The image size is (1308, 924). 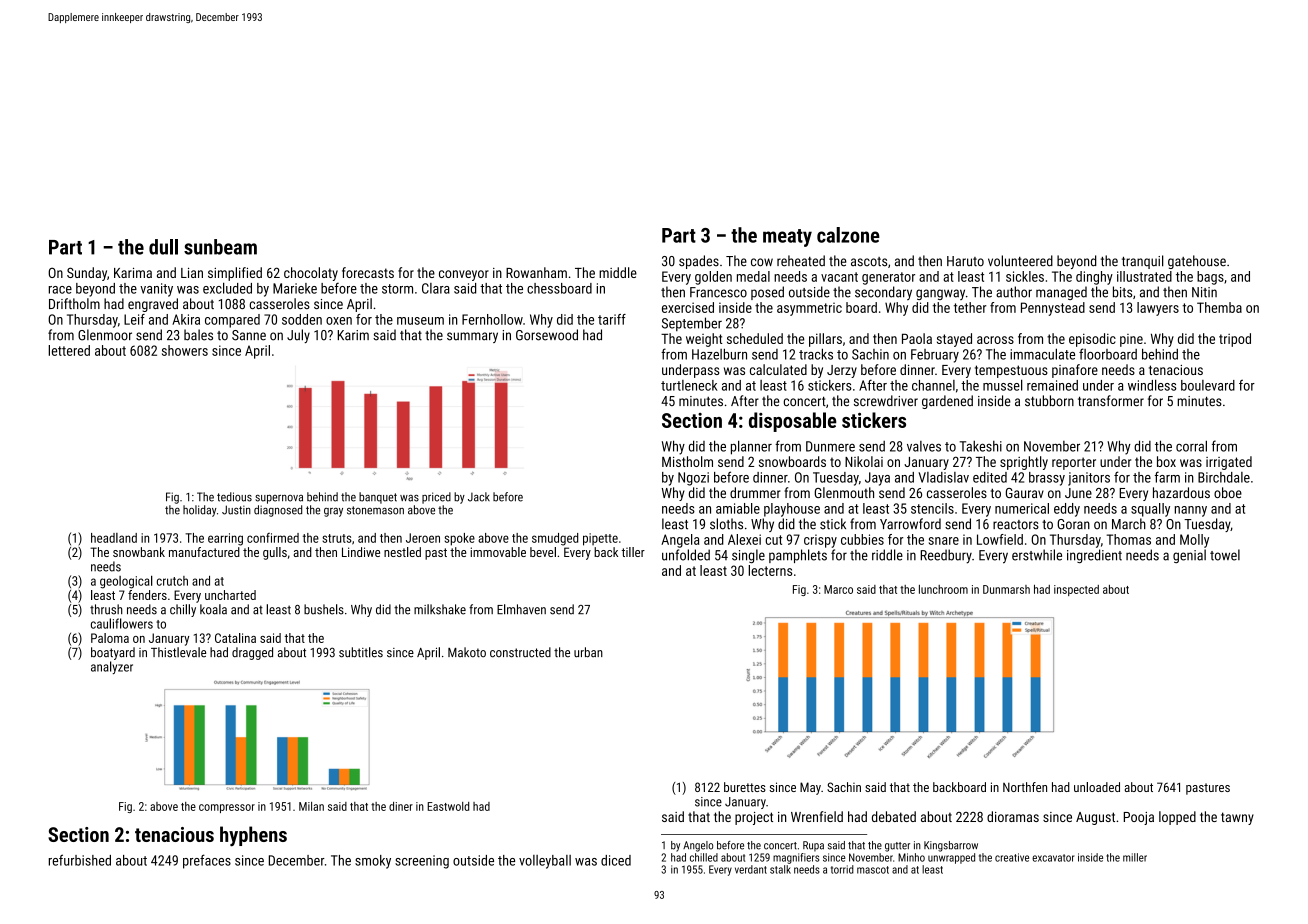 What do you see at coordinates (1076, 590) in the page?
I see `inspected` at bounding box center [1076, 590].
